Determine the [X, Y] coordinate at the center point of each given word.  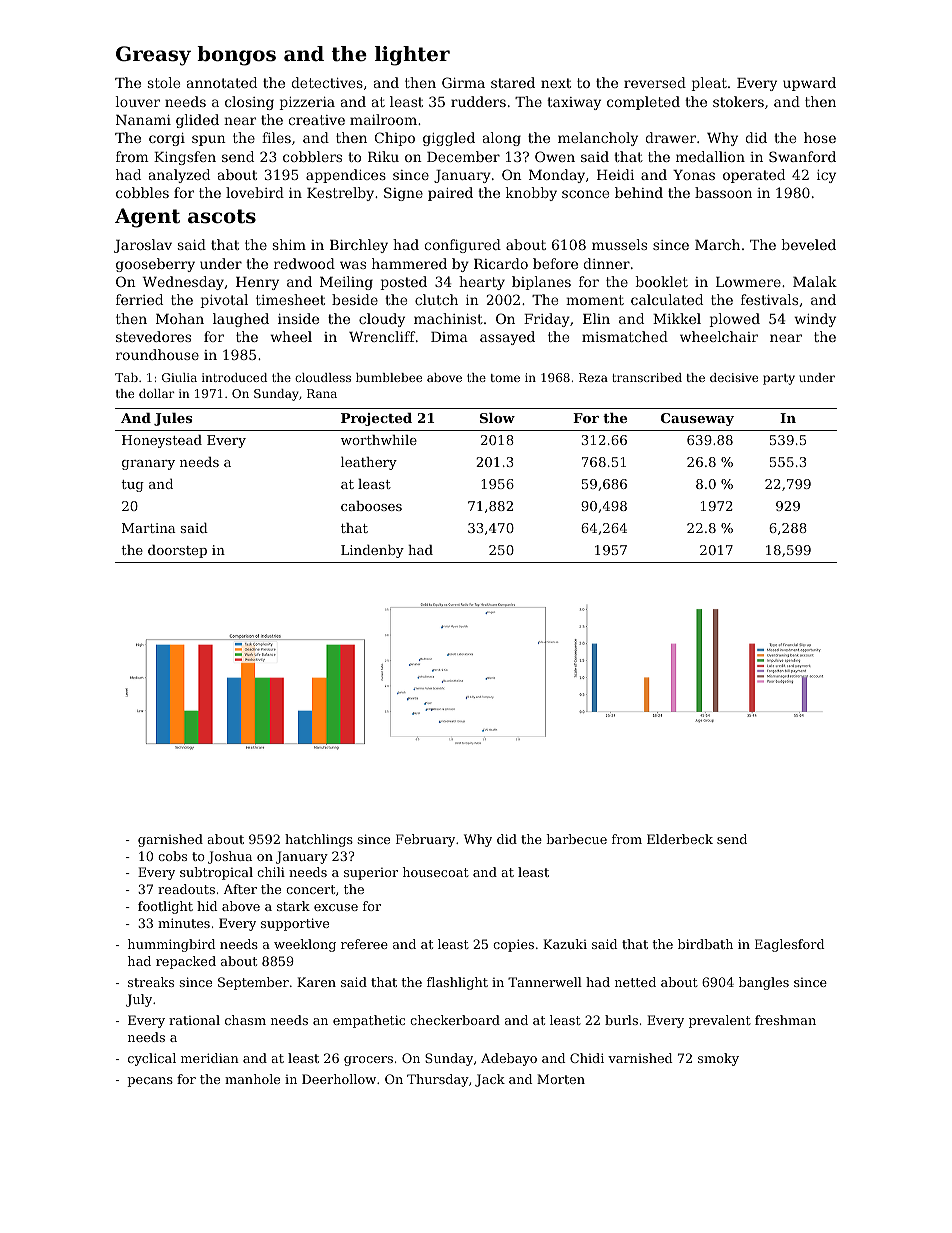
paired [450, 194]
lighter [412, 56]
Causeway [697, 419]
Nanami [143, 120]
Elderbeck [680, 839]
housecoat [436, 872]
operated [754, 176]
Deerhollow [339, 1079]
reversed [655, 82]
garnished [170, 840]
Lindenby [372, 551]
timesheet [290, 299]
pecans [150, 1082]
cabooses [371, 506]
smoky [718, 1059]
